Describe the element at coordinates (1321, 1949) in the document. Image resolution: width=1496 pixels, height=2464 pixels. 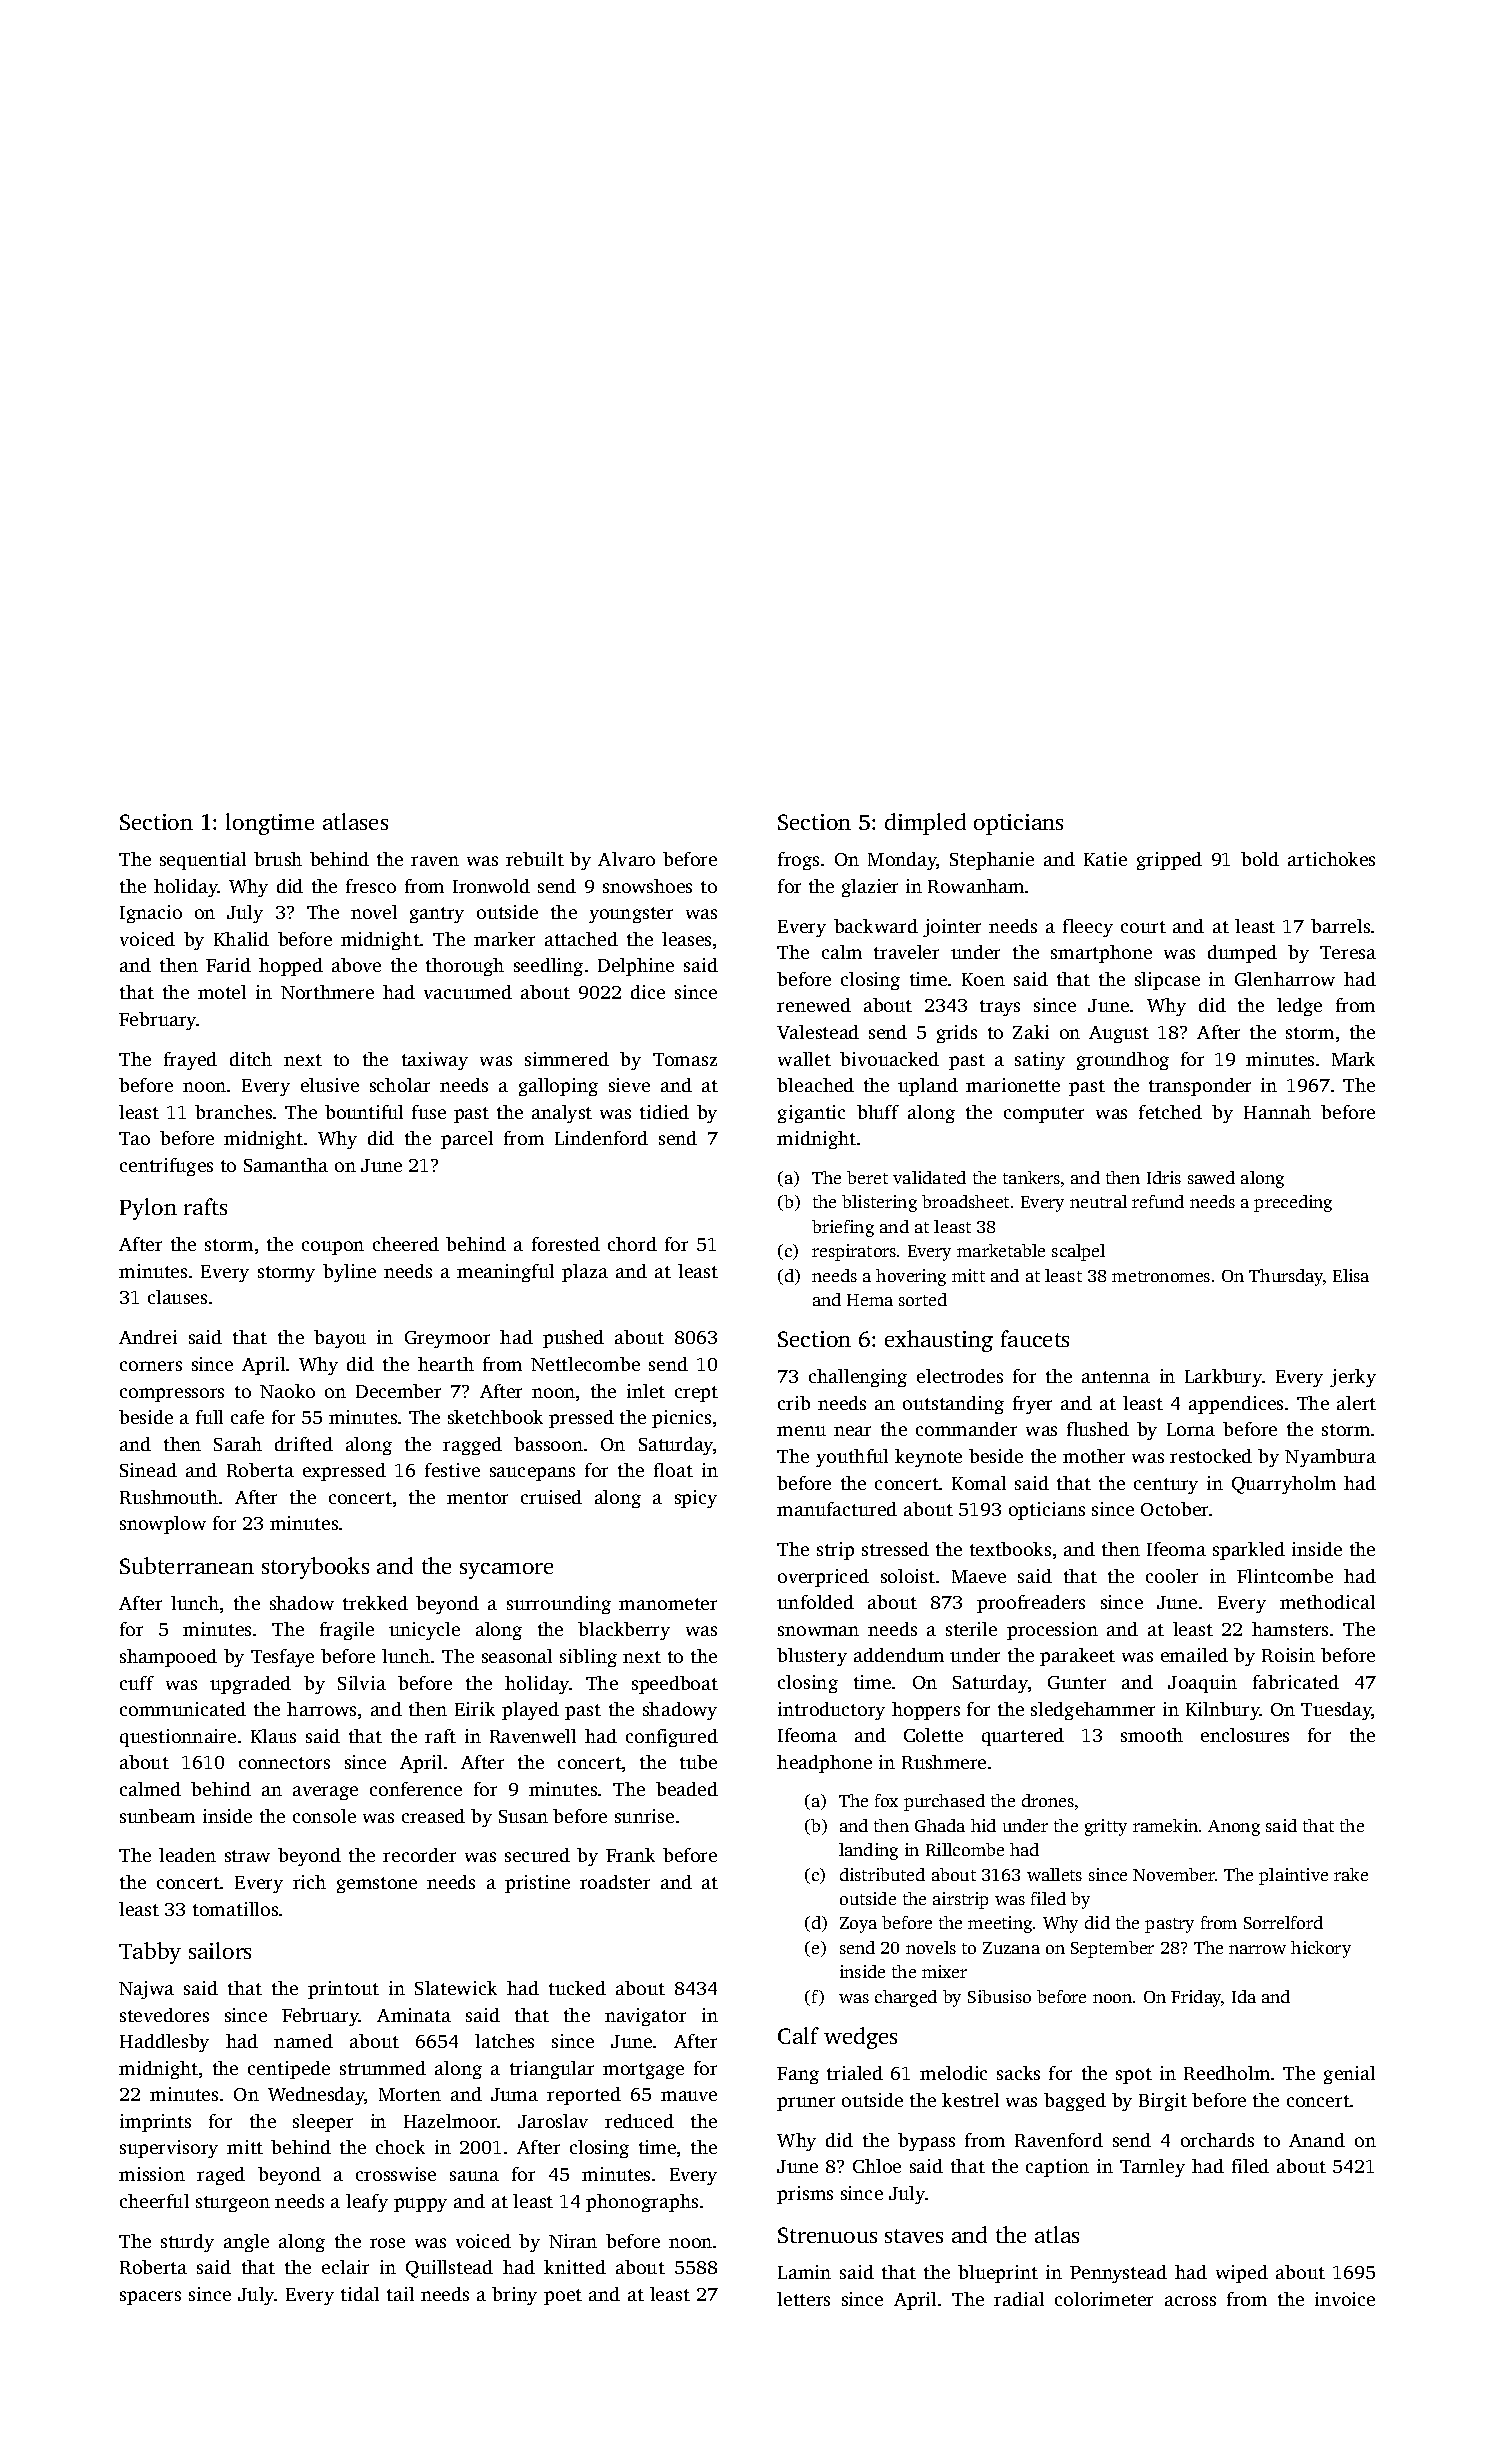
I see `hickory` at that location.
